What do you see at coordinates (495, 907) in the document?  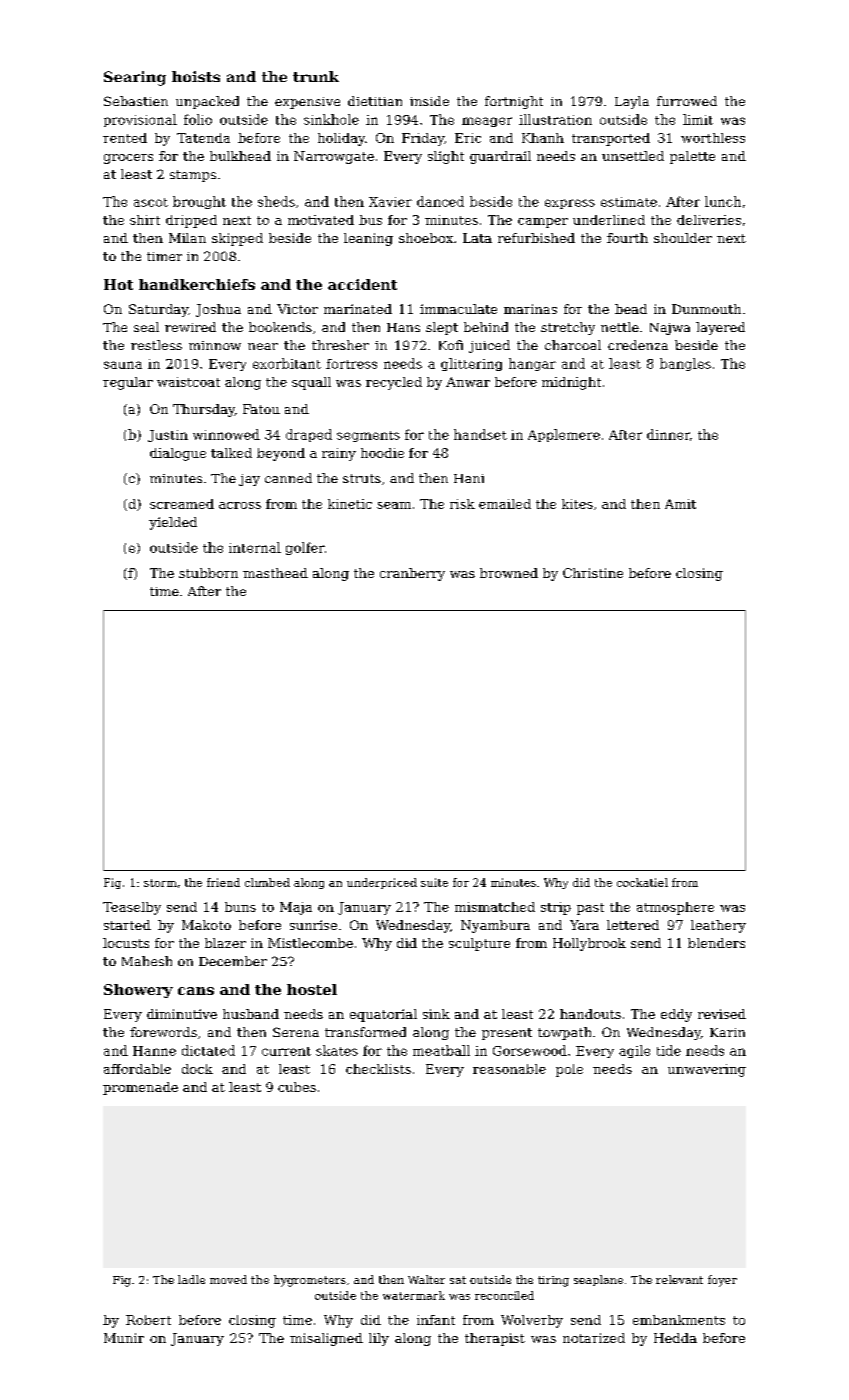 I see `mismatched` at bounding box center [495, 907].
